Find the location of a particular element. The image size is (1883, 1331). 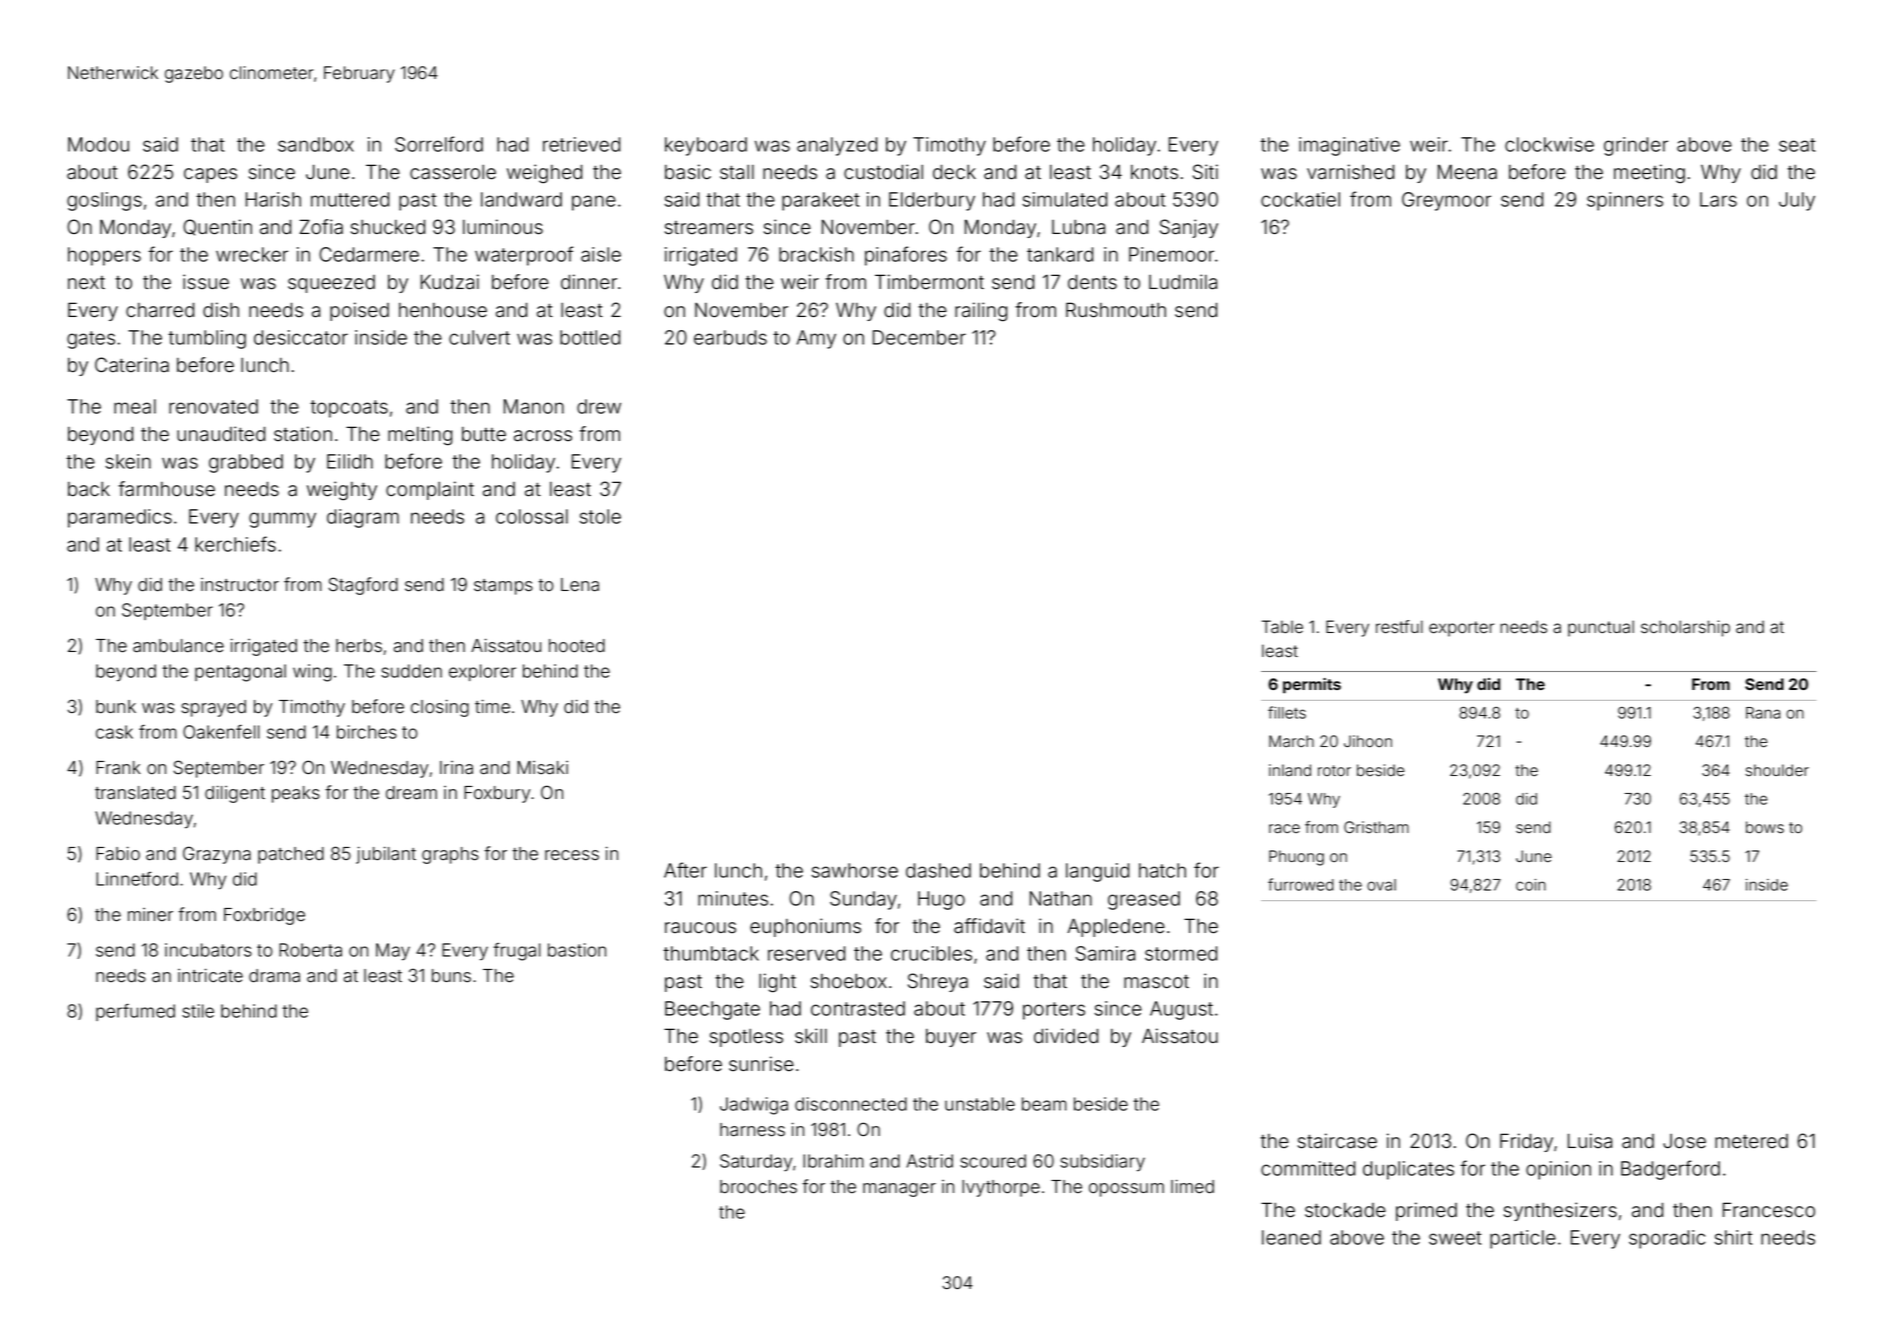

August is located at coordinates (1181, 1010).
